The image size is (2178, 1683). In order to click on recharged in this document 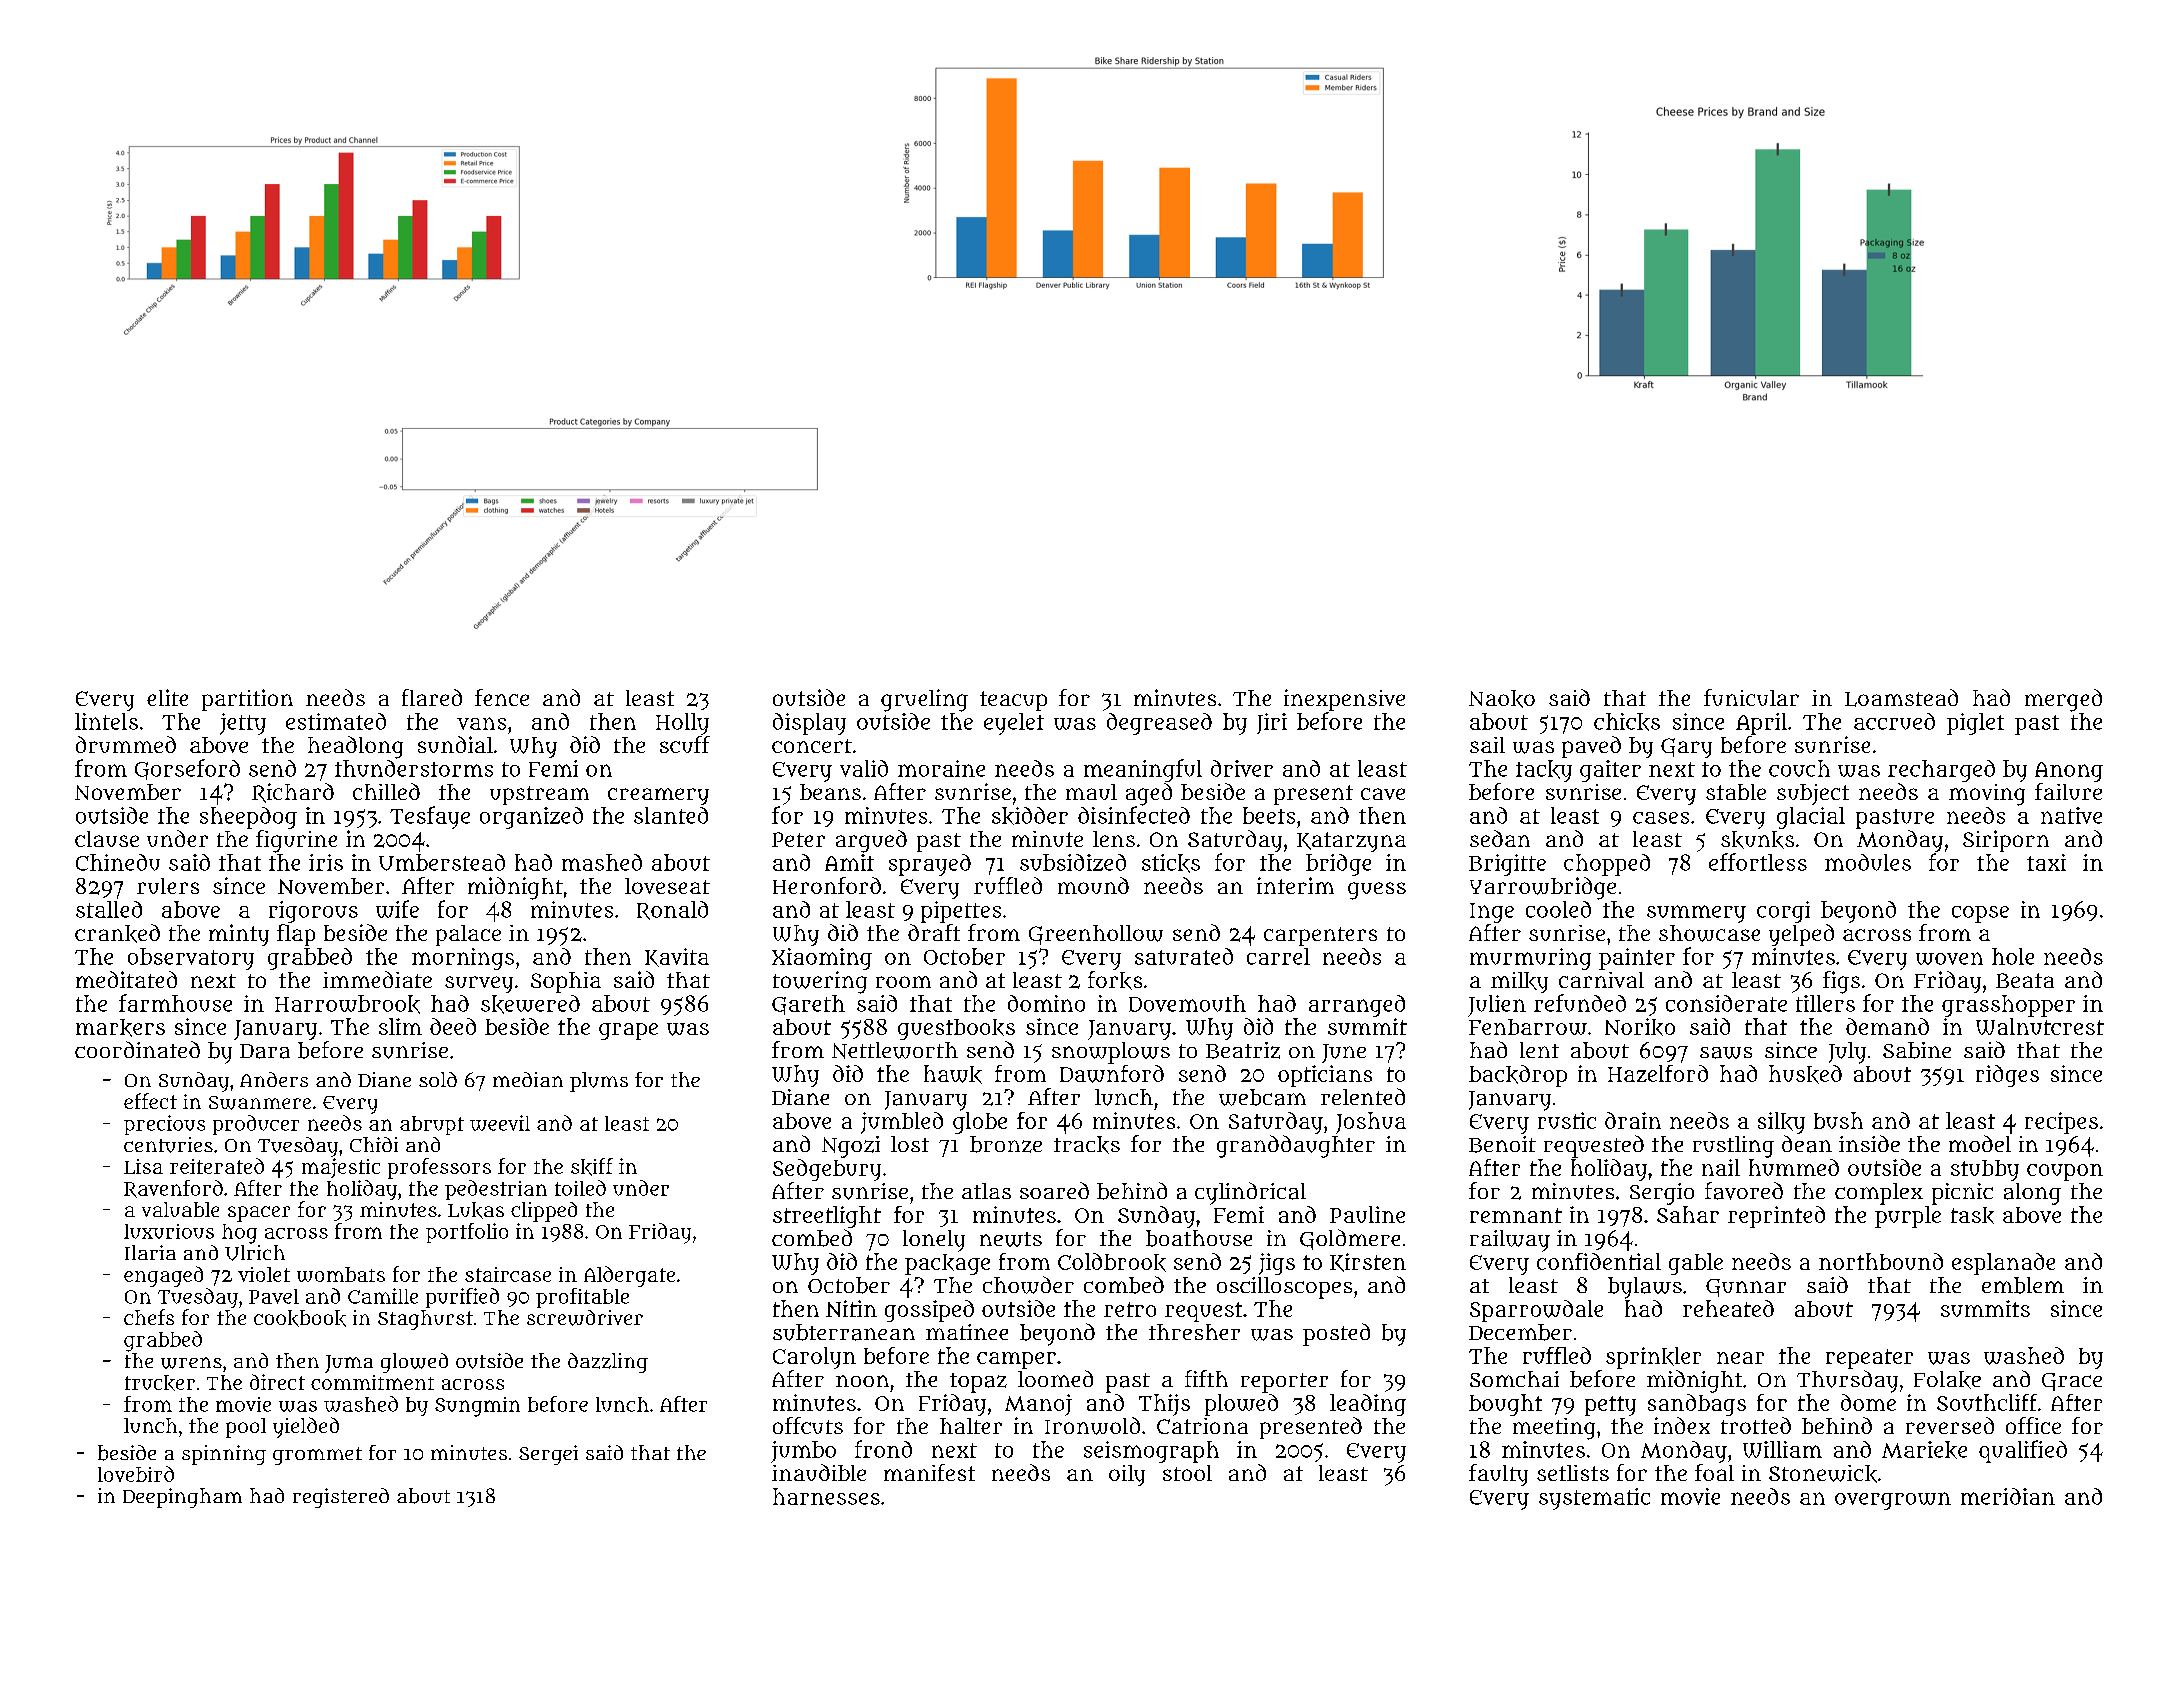, I will do `click(1941, 771)`.
